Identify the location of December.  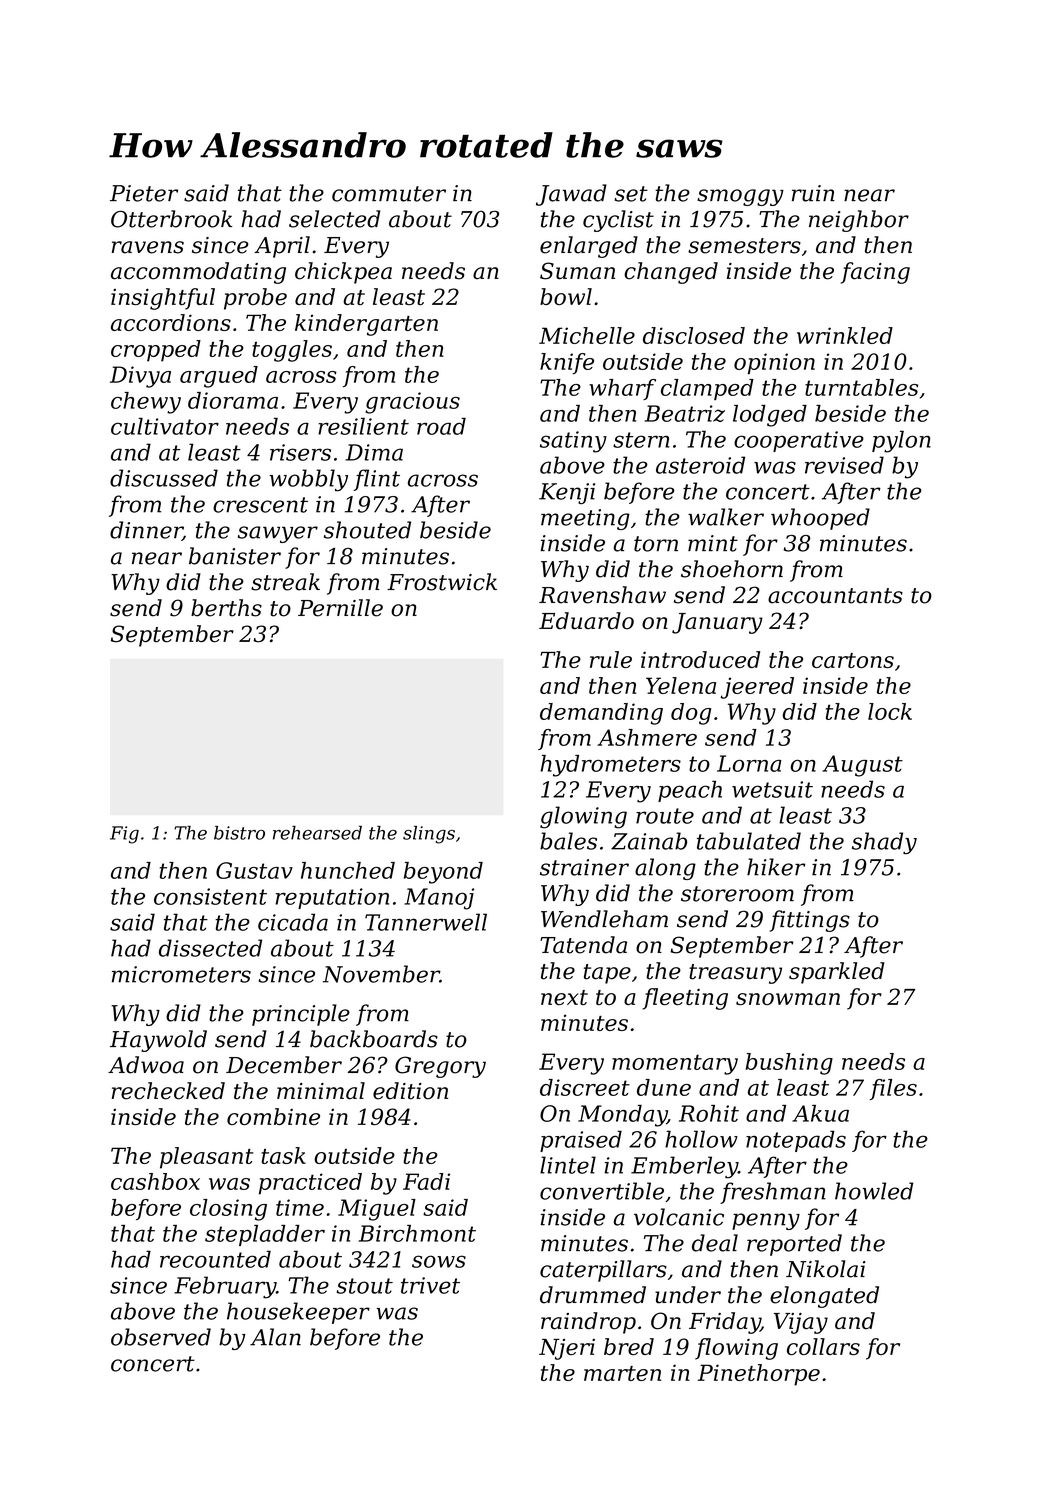
(284, 1065).
